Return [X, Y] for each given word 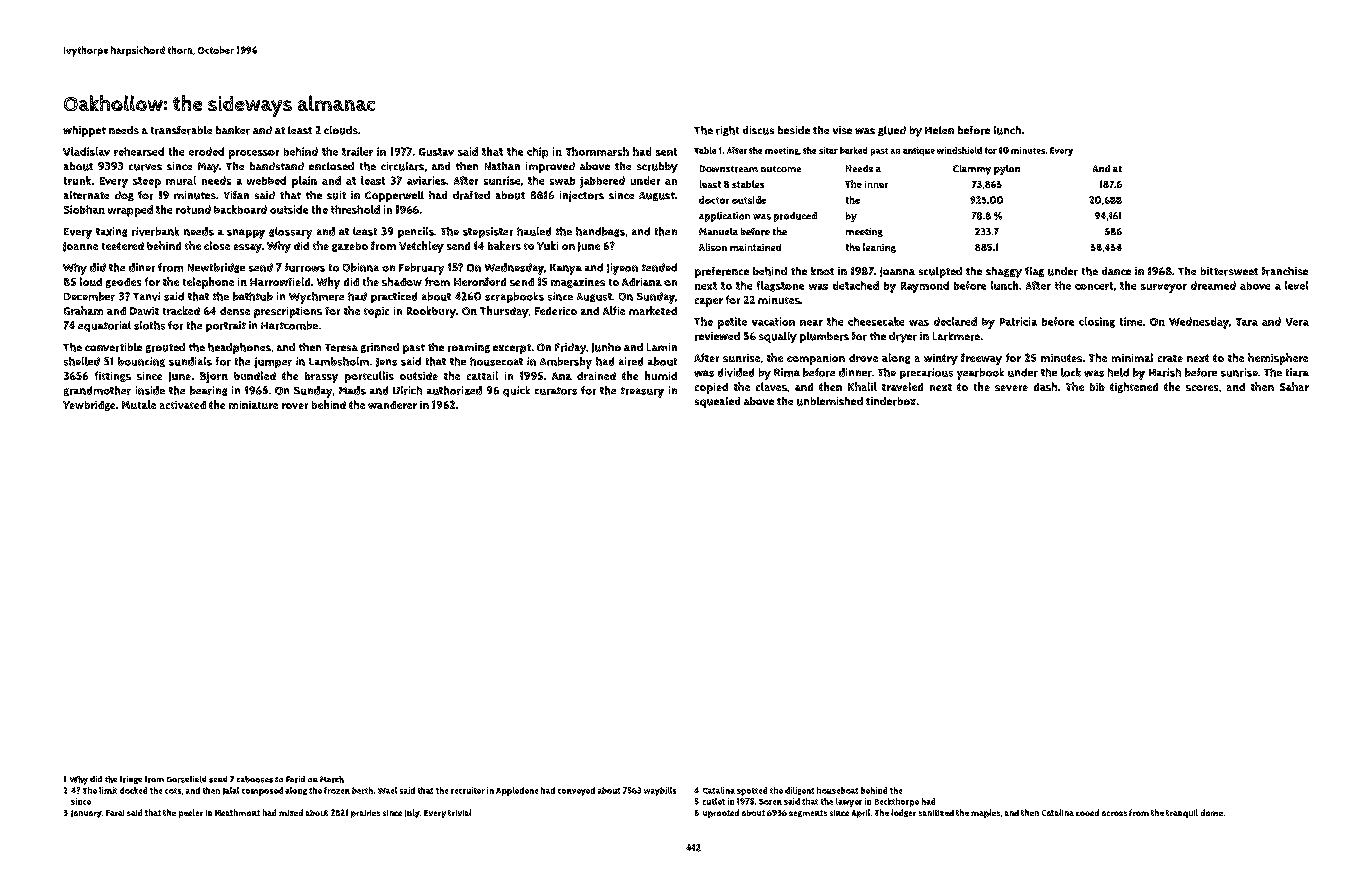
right [727, 131]
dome [1212, 812]
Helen [939, 130]
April [861, 813]
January [86, 814]
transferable [181, 130]
